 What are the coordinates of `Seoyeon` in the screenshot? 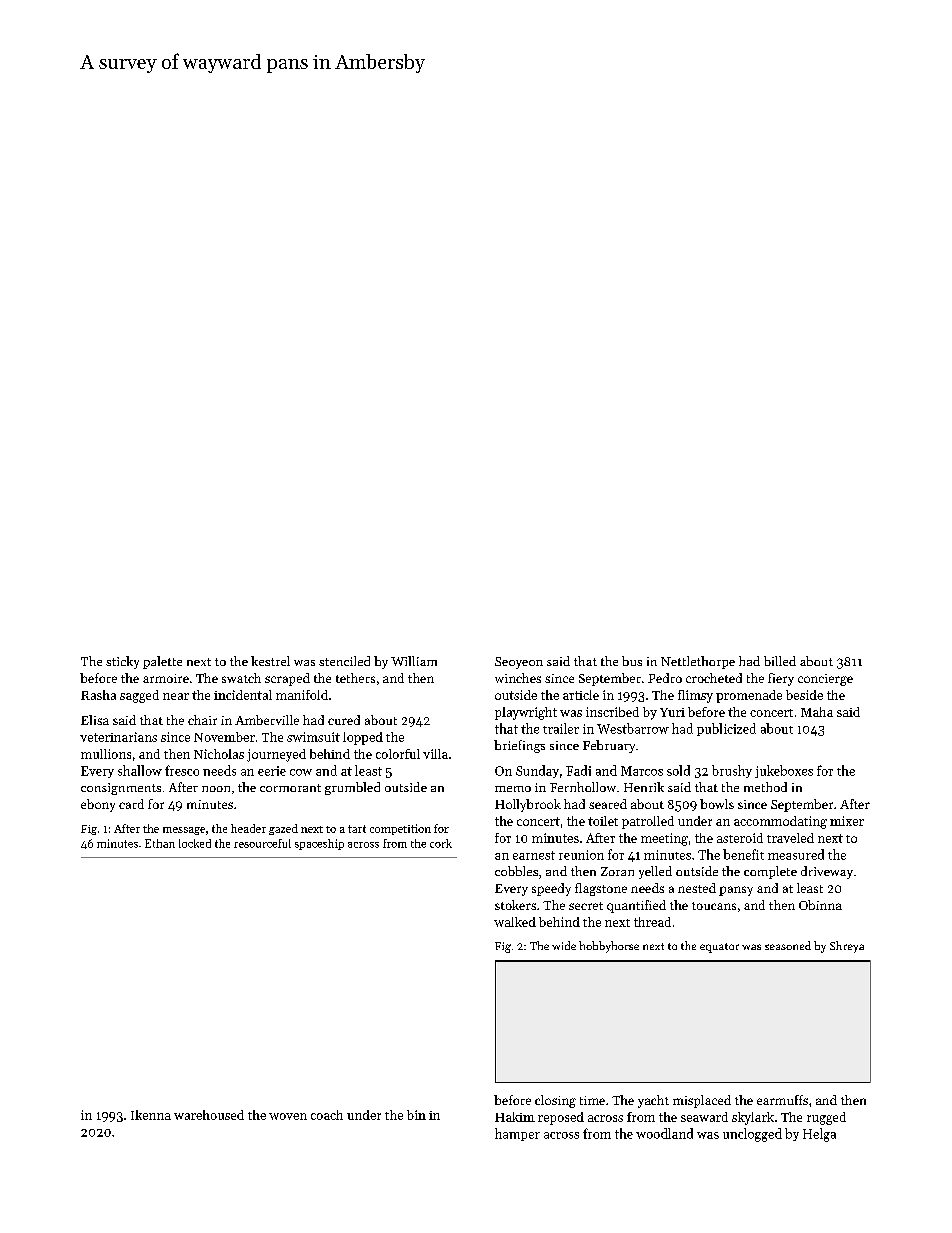 It's located at (519, 663).
